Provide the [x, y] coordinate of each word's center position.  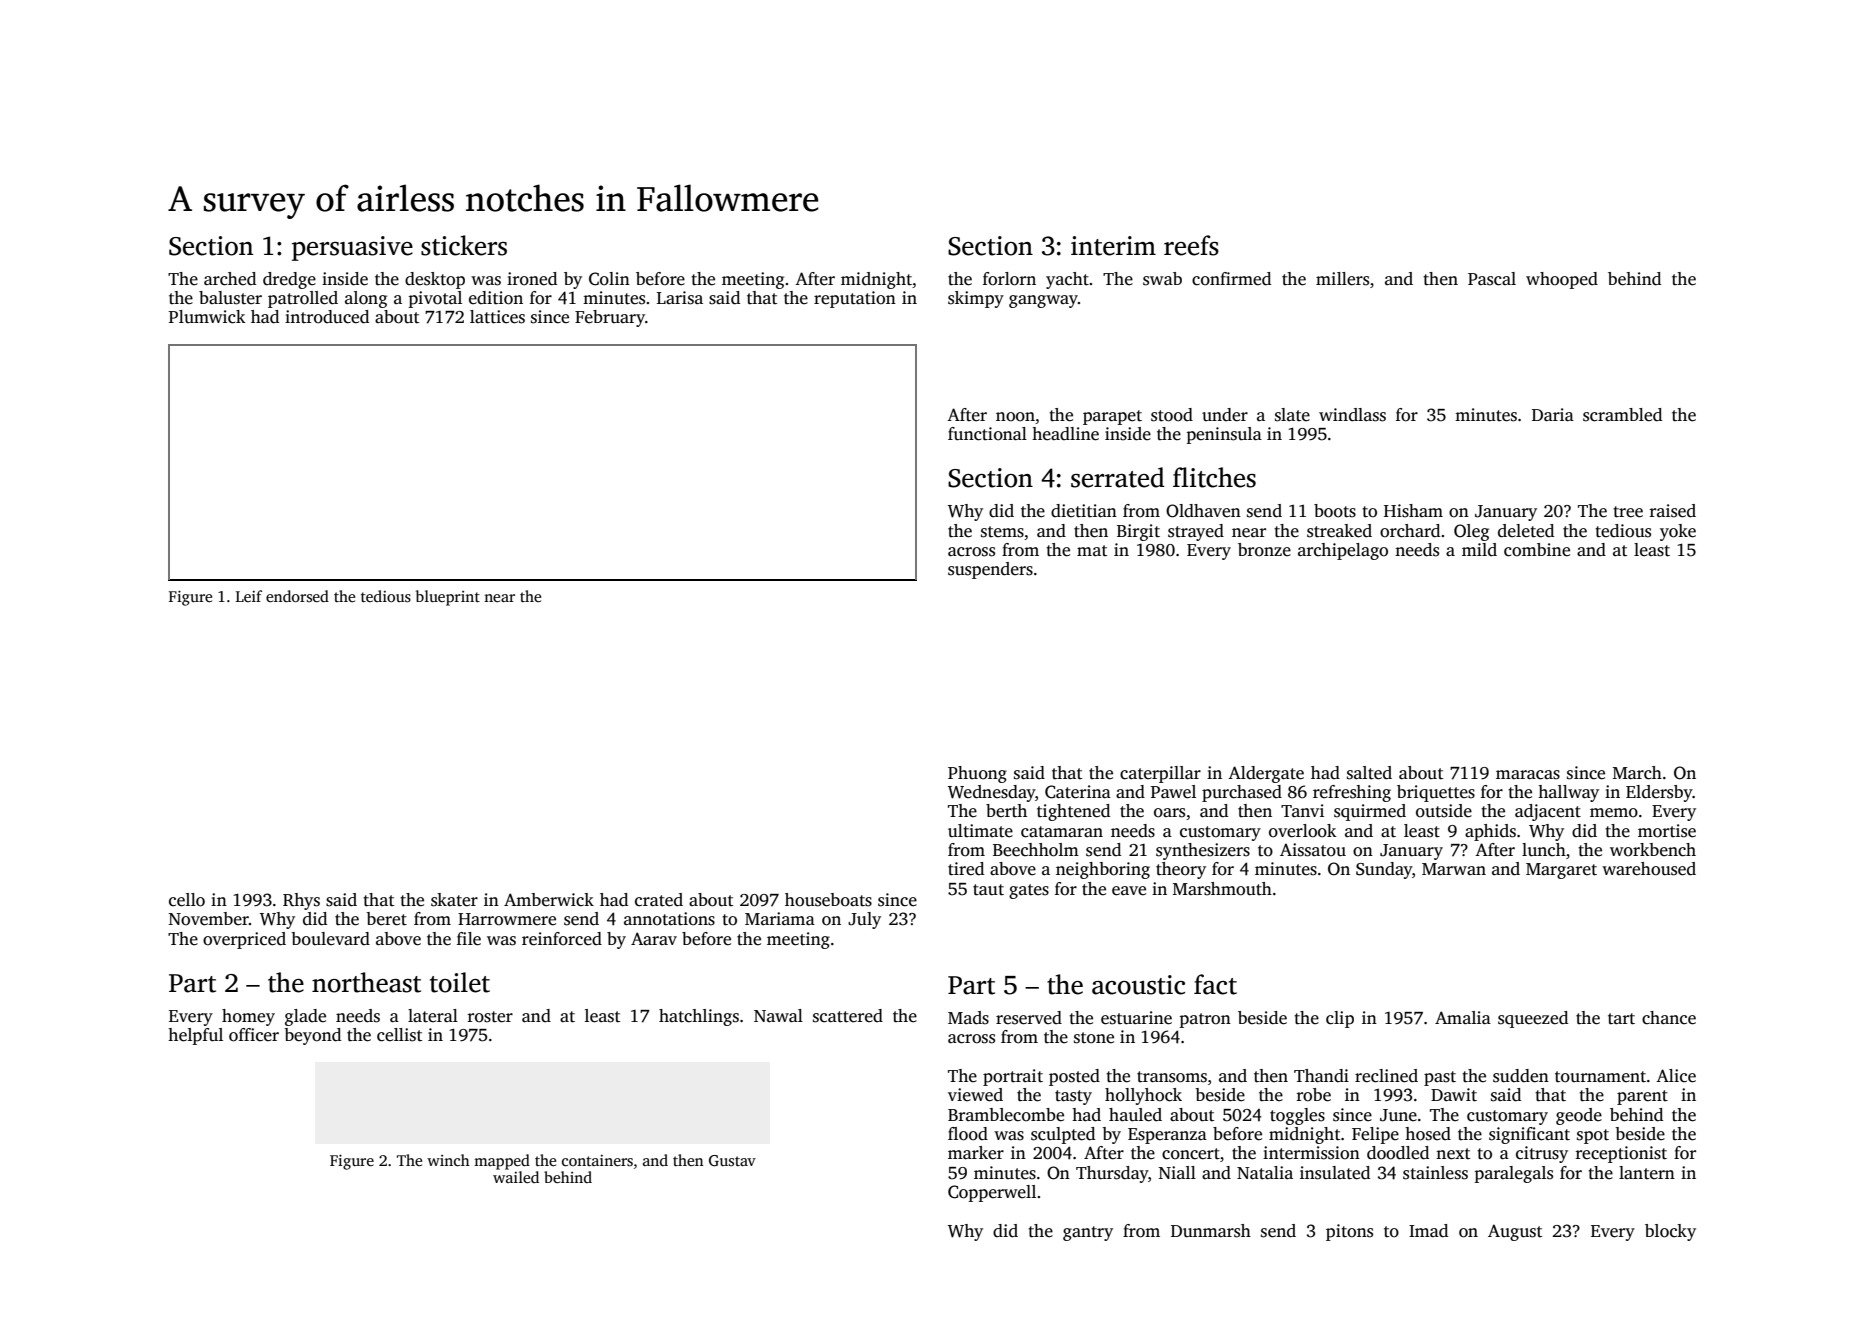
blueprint [448, 598]
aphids [1490, 832]
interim [1113, 246]
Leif [249, 596]
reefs [1191, 245]
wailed [516, 1177]
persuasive [352, 248]
